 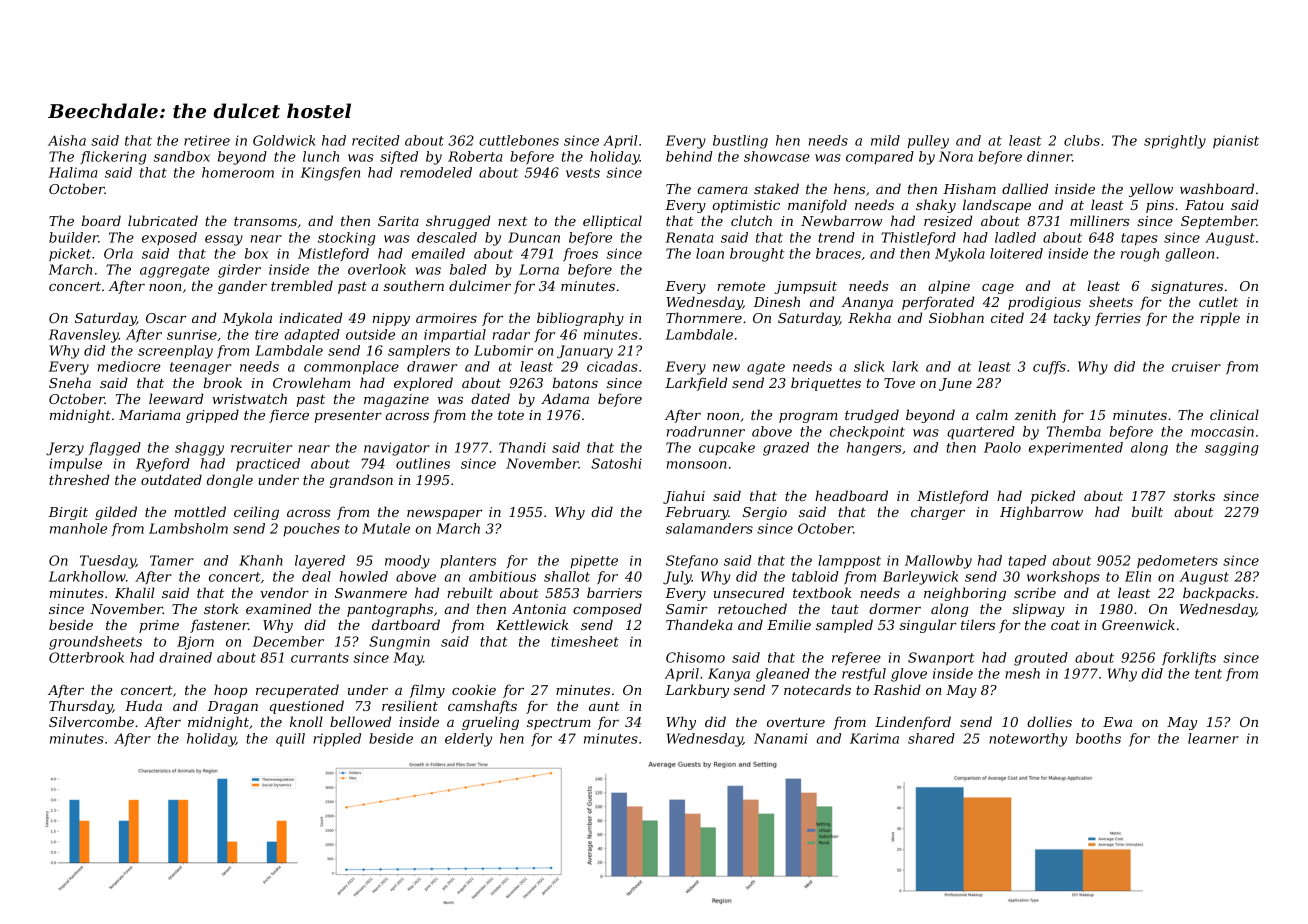 What do you see at coordinates (143, 705) in the page?
I see `Huda` at bounding box center [143, 705].
